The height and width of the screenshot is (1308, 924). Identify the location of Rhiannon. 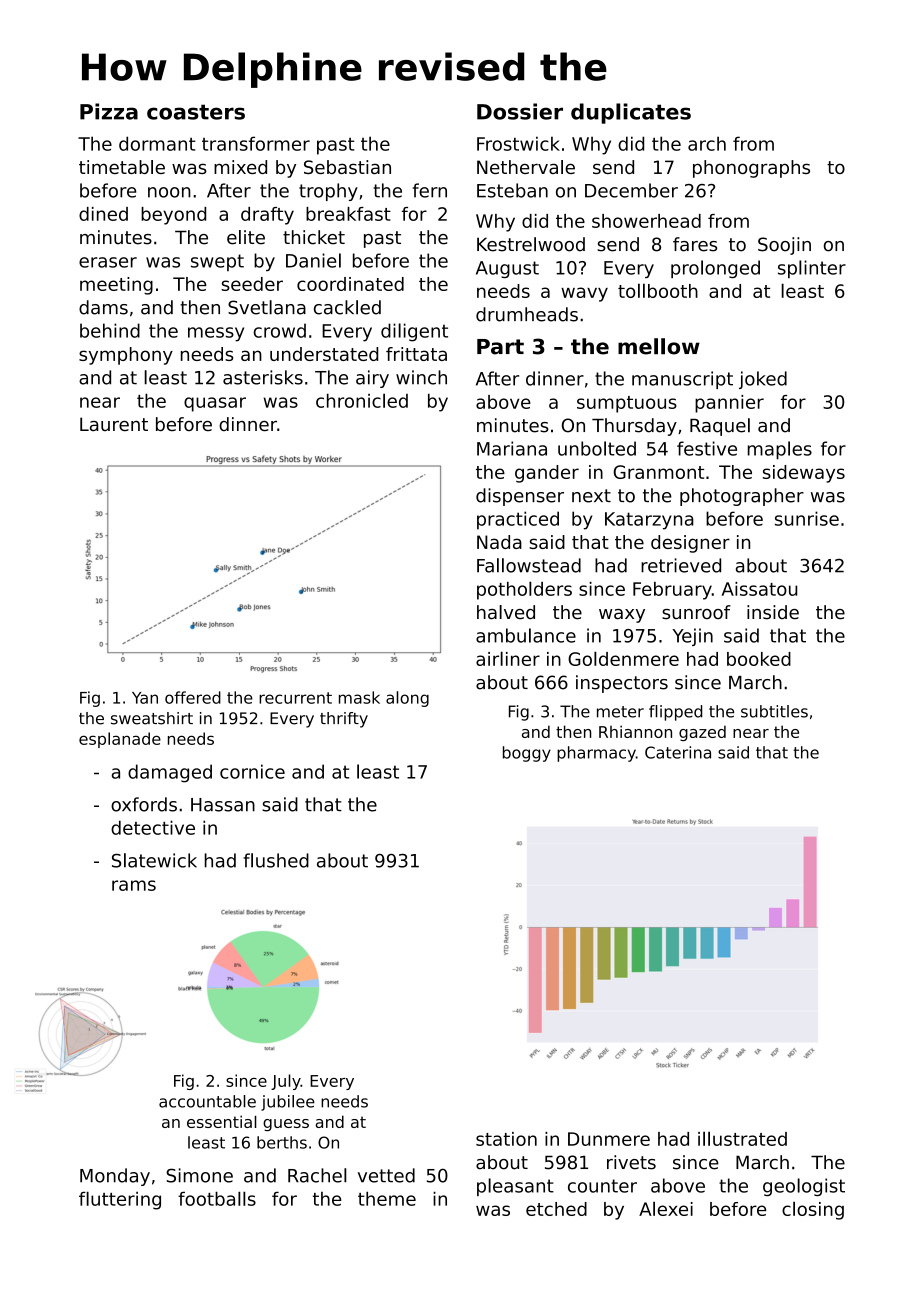
(635, 731).
